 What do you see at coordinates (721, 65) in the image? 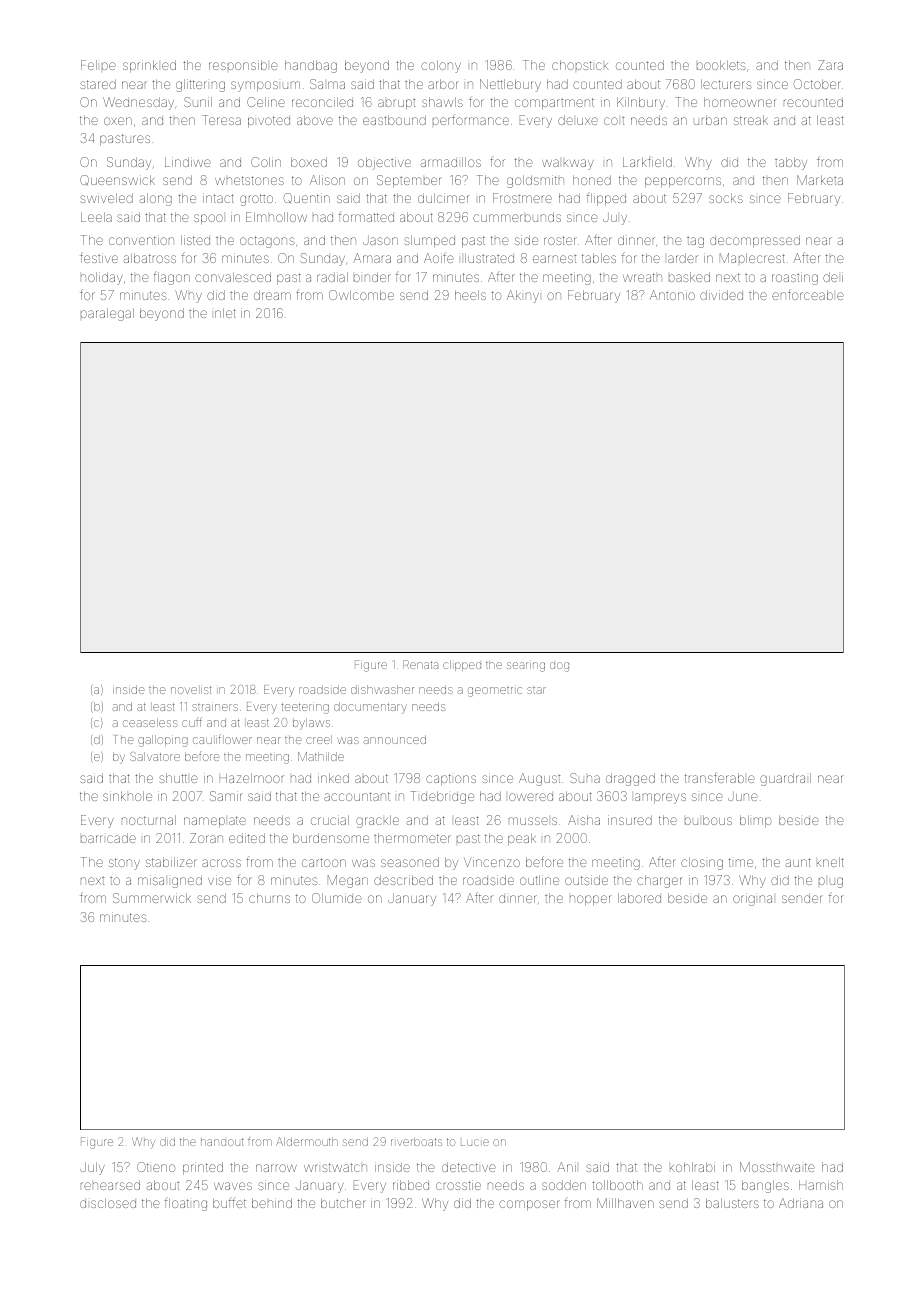
I see `booklets` at bounding box center [721, 65].
